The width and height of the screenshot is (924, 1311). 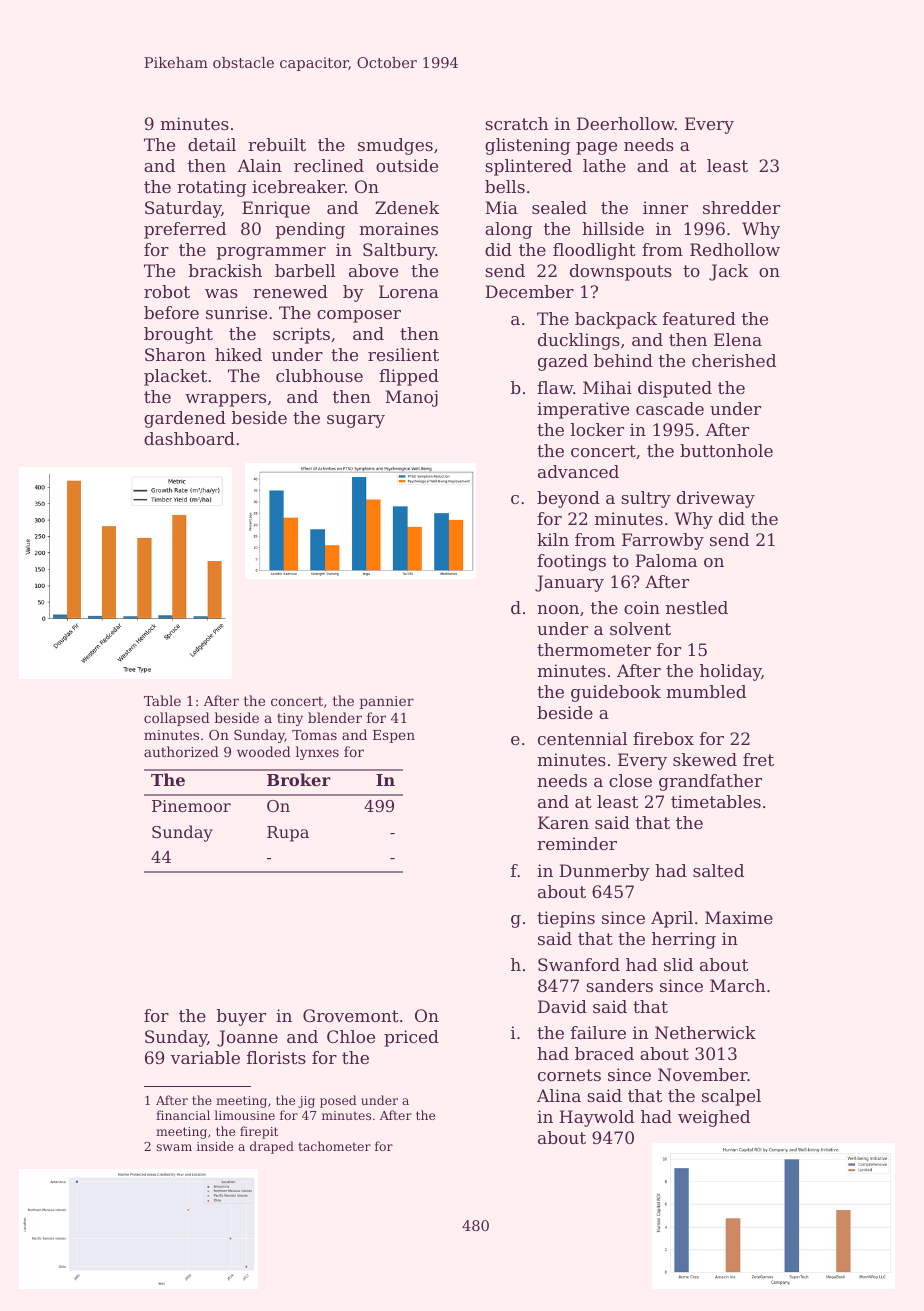 I want to click on limousine, so click(x=244, y=1115).
